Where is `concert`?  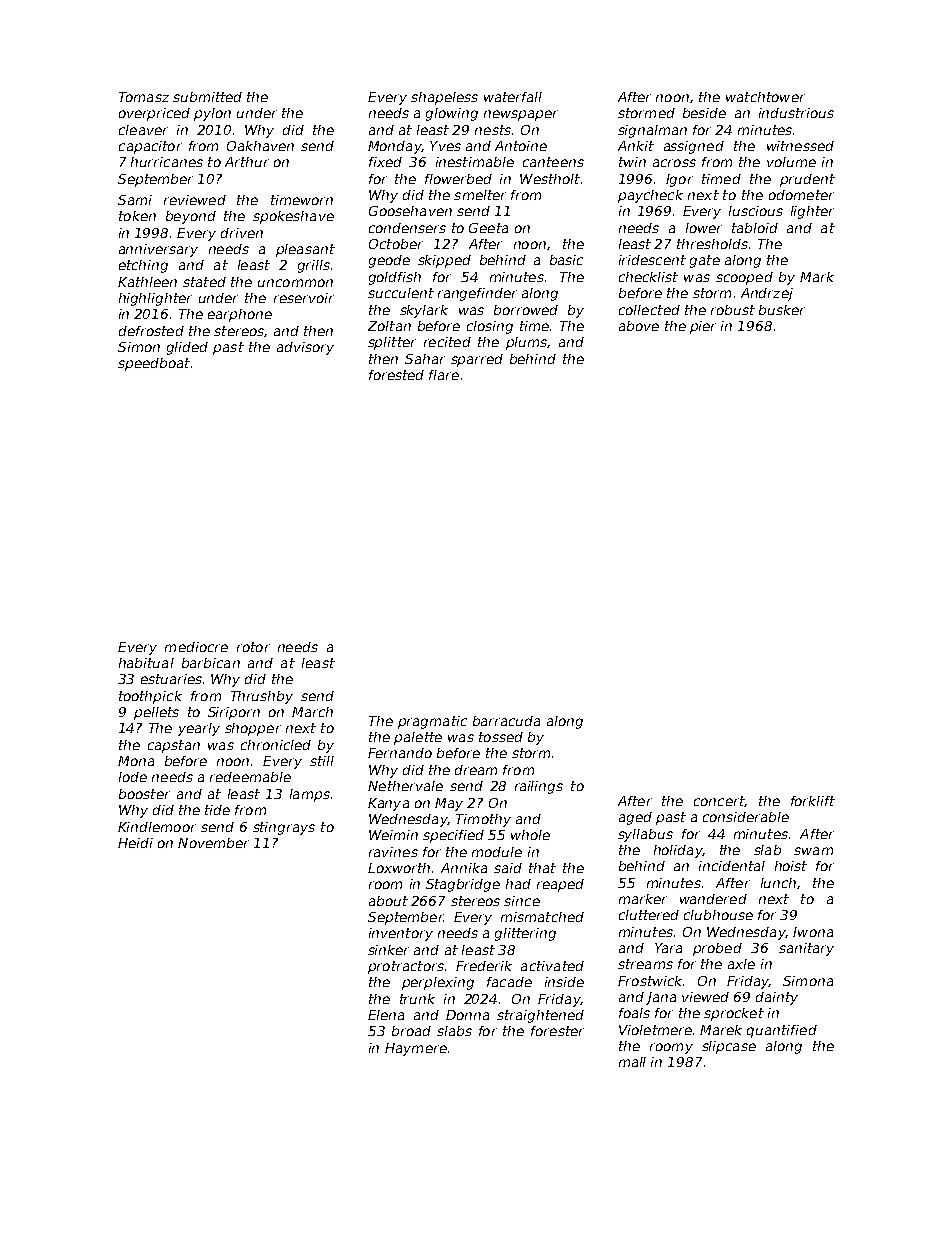 concert is located at coordinates (719, 801).
